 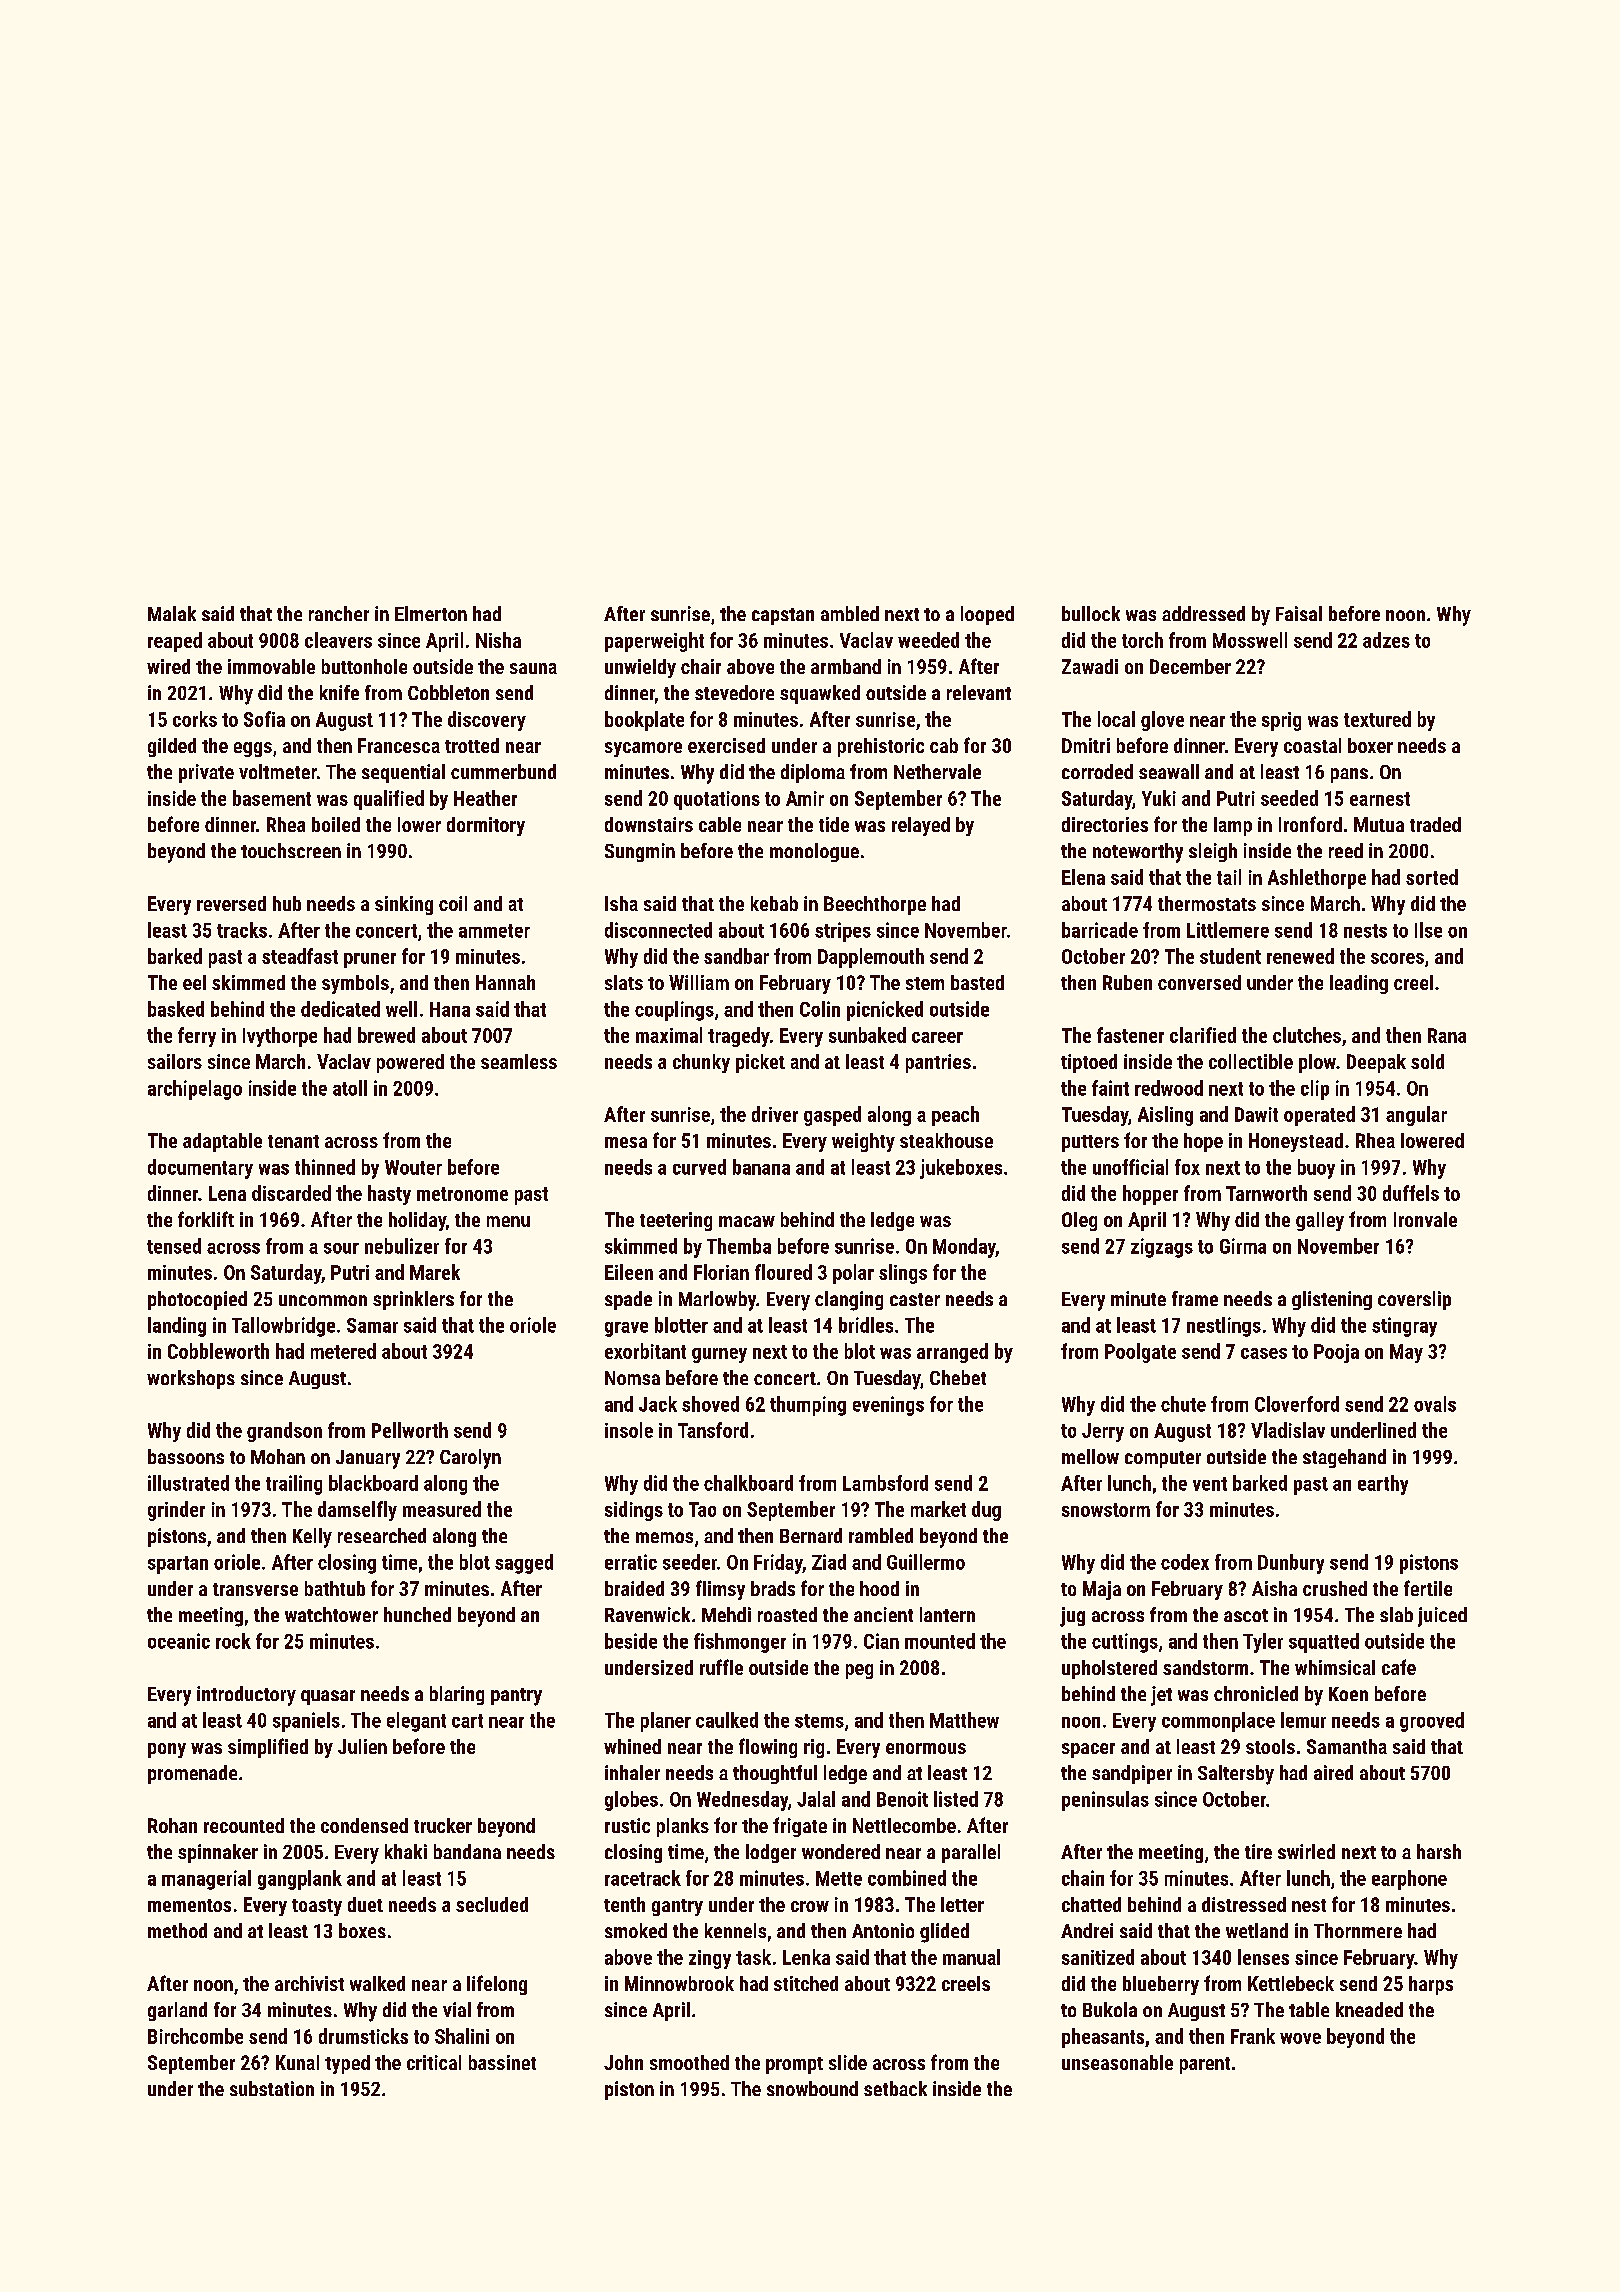 What do you see at coordinates (195, 719) in the screenshot?
I see `corks` at bounding box center [195, 719].
